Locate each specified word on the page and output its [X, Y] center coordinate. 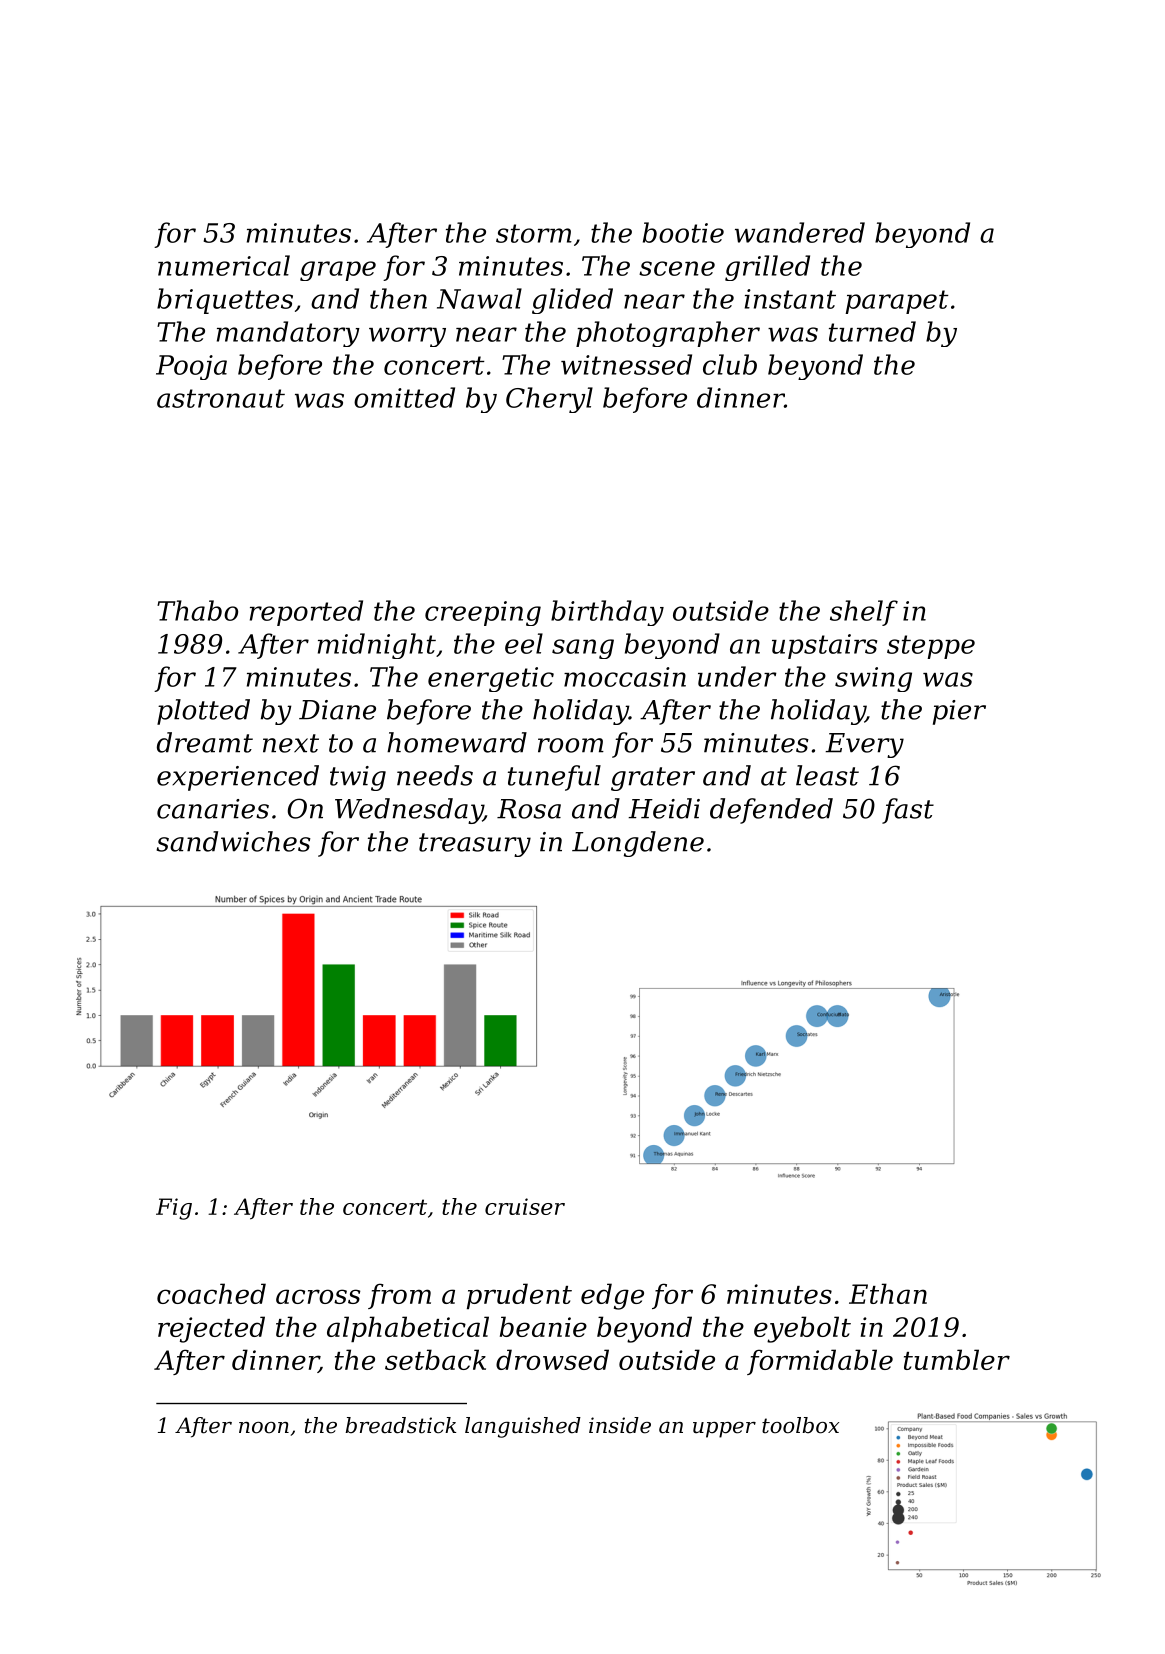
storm [534, 233]
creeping [483, 613]
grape [338, 271]
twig [358, 778]
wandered [800, 232]
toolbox [800, 1425]
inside [620, 1425]
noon [264, 1428]
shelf [864, 613]
